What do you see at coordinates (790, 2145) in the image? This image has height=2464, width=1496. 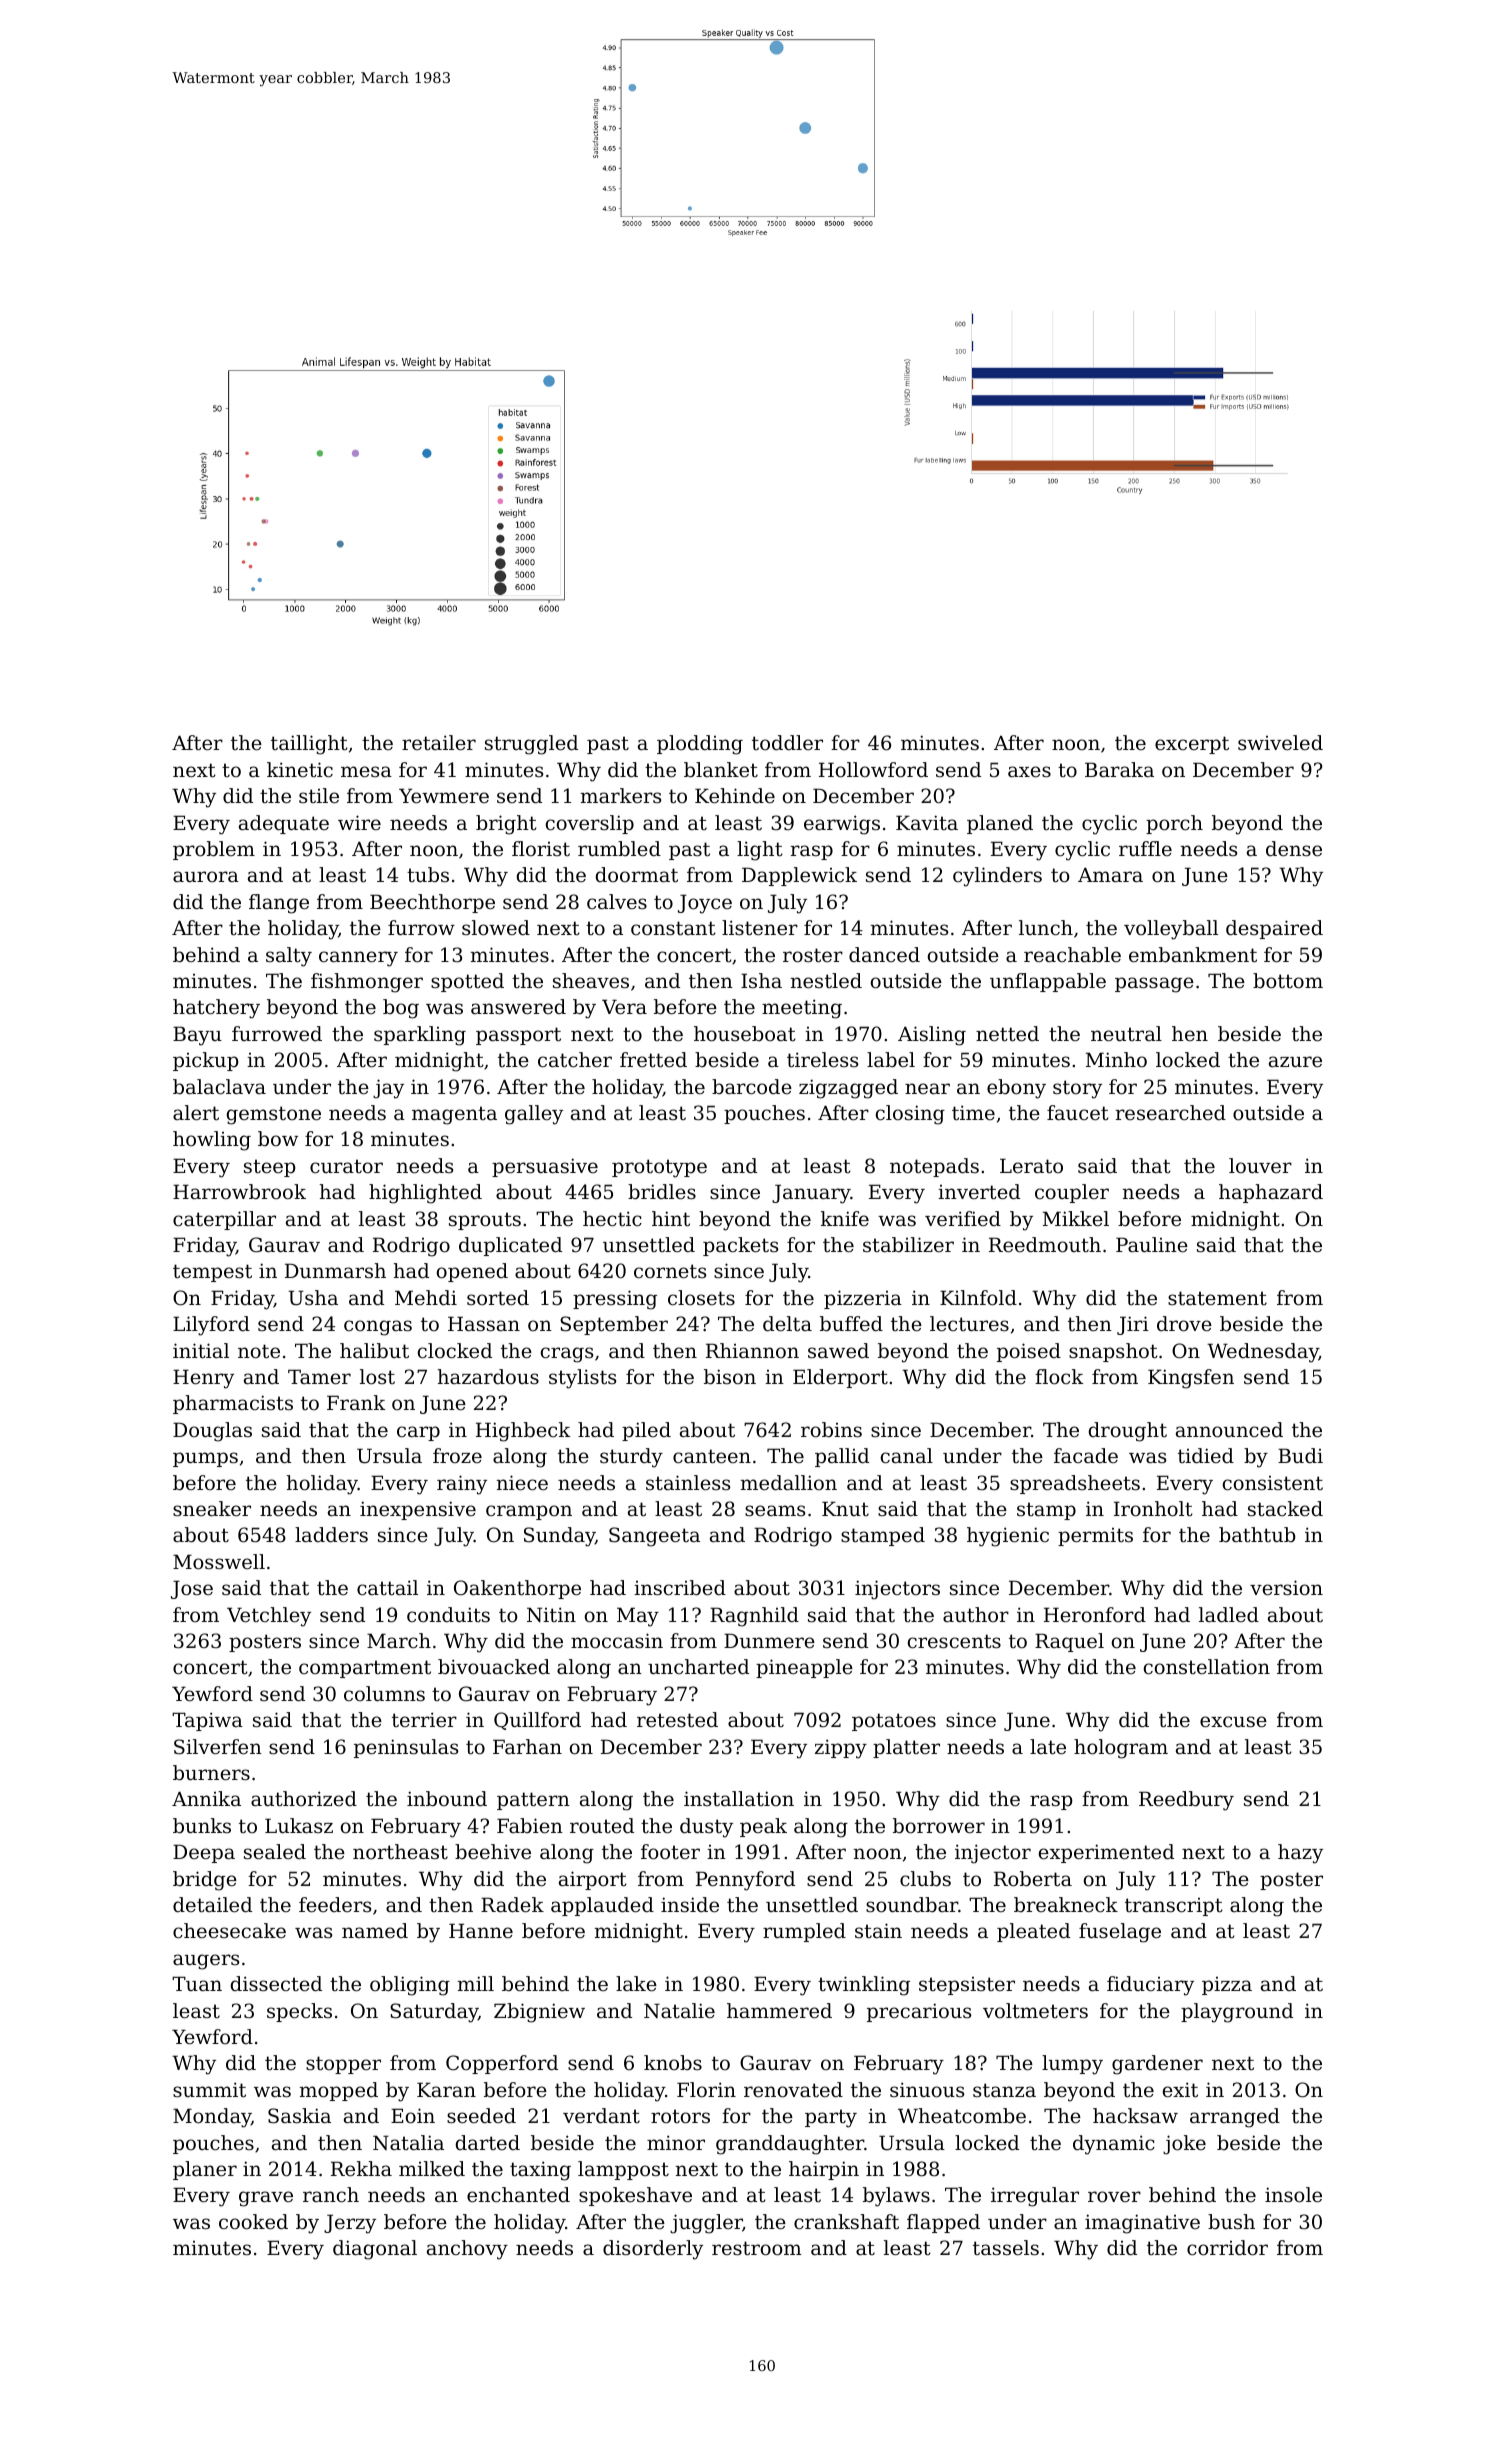 I see `granddaughter` at bounding box center [790, 2145].
